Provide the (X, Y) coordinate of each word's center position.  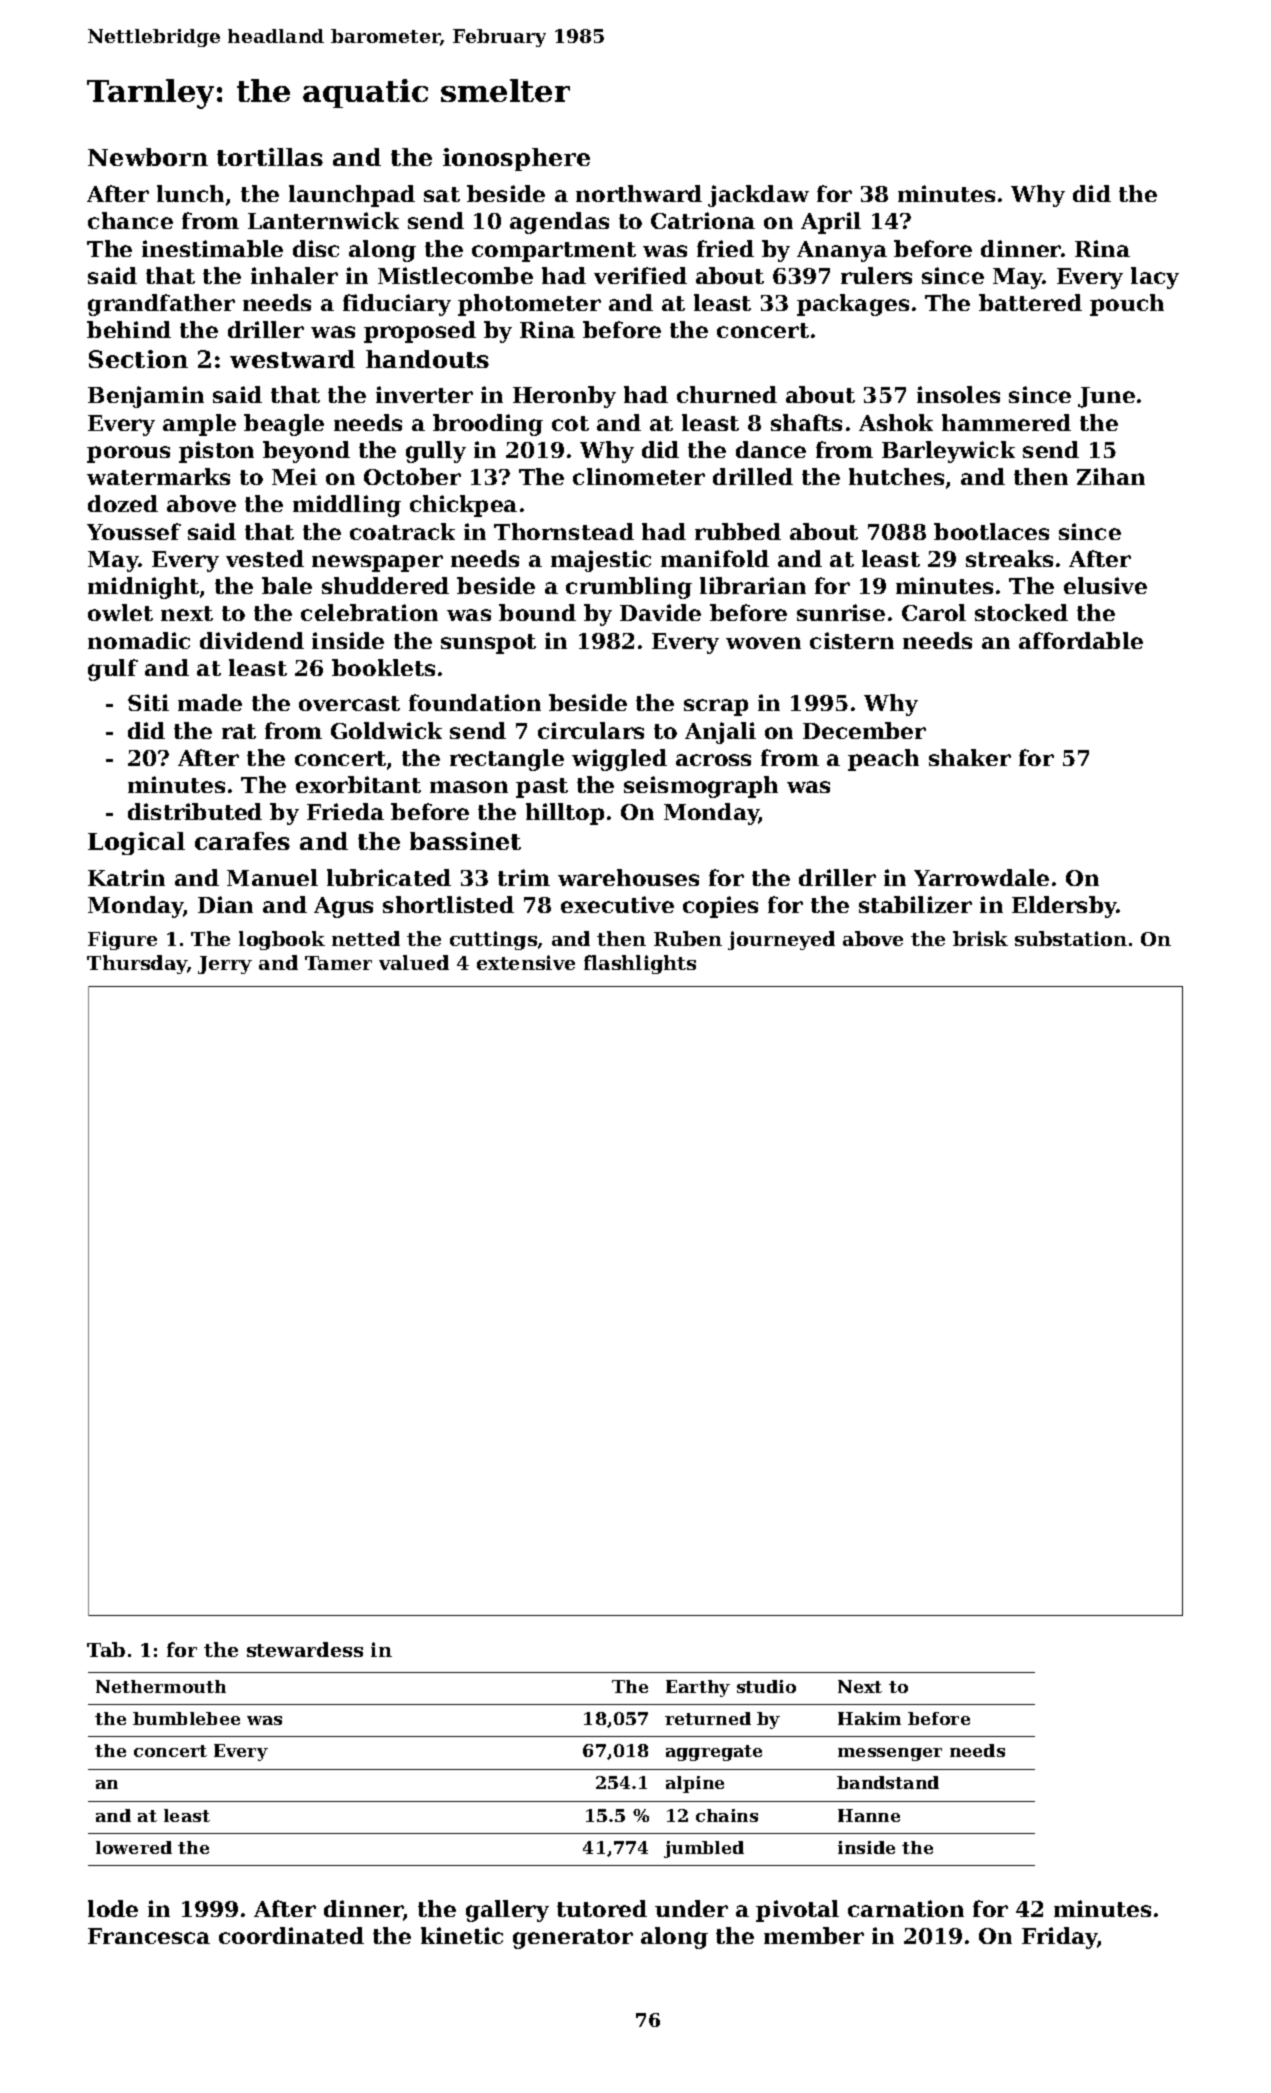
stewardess (305, 1649)
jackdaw (758, 196)
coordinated (291, 1935)
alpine (695, 1784)
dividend (252, 640)
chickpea (463, 506)
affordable (1081, 640)
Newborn (148, 157)
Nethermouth (161, 1686)
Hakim (869, 1718)
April (831, 223)
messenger (890, 1754)
